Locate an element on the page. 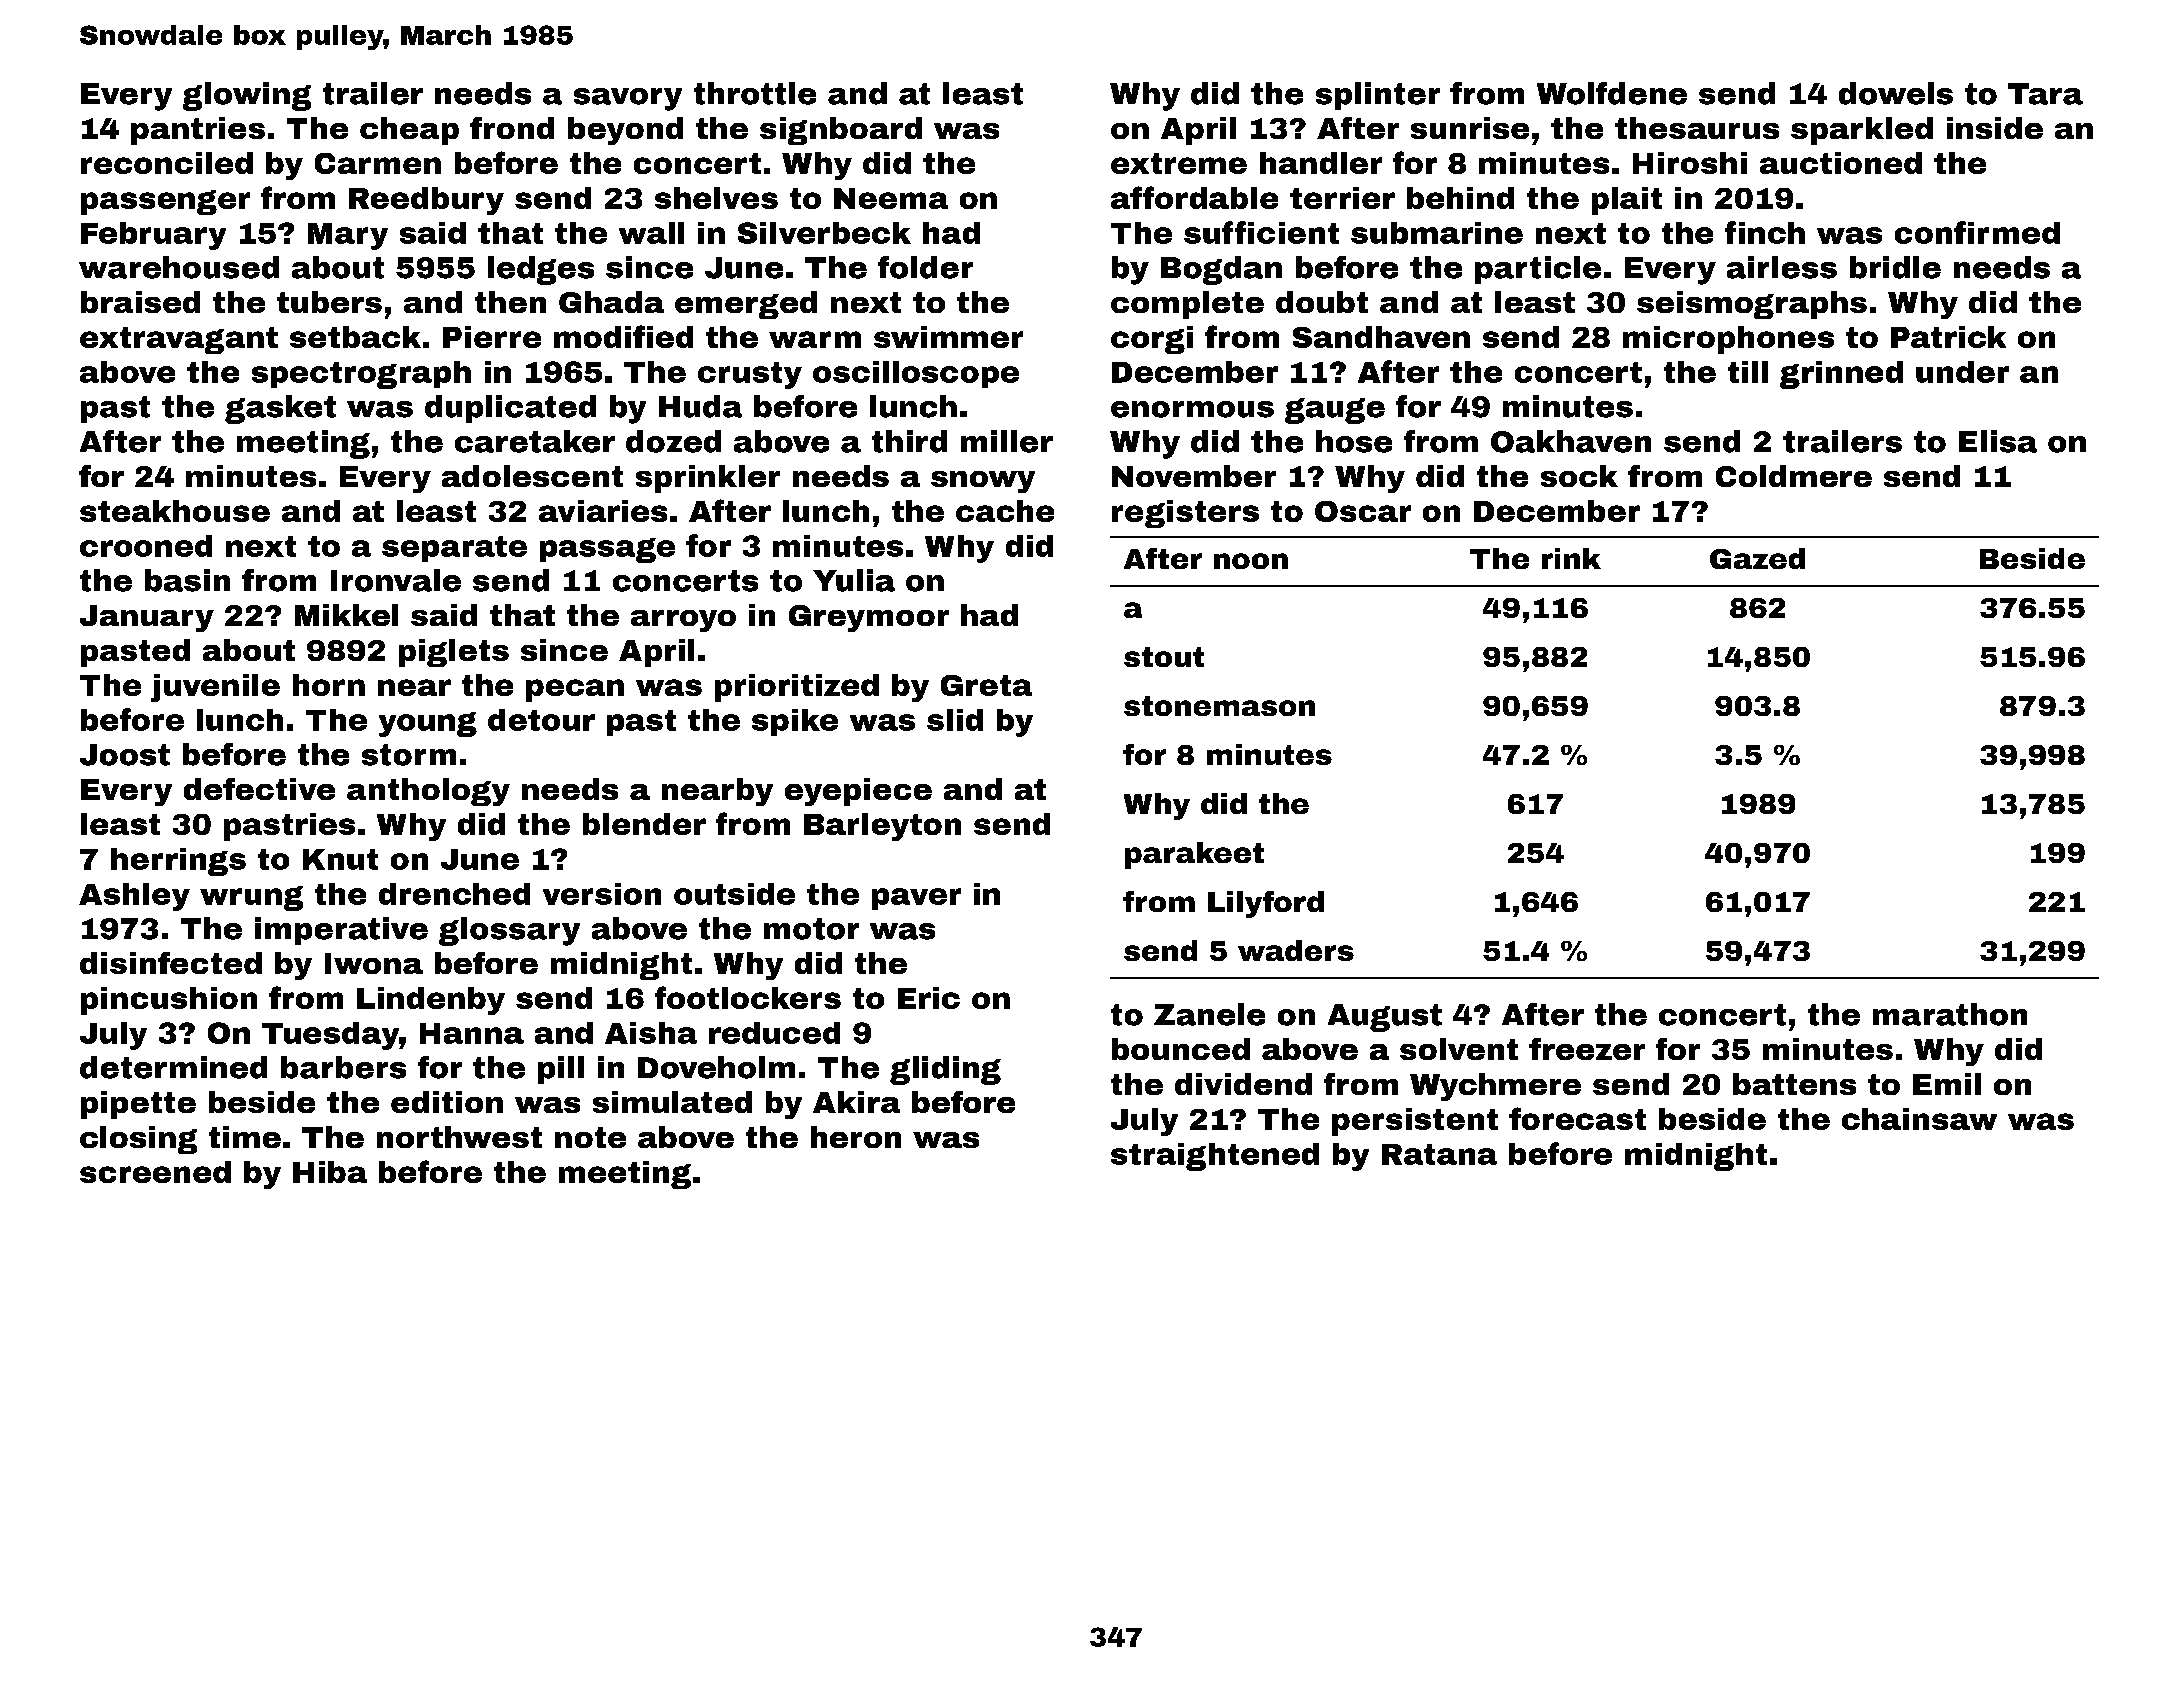 Image resolution: width=2178 pixels, height=1683 pixels. waders is located at coordinates (1296, 950).
